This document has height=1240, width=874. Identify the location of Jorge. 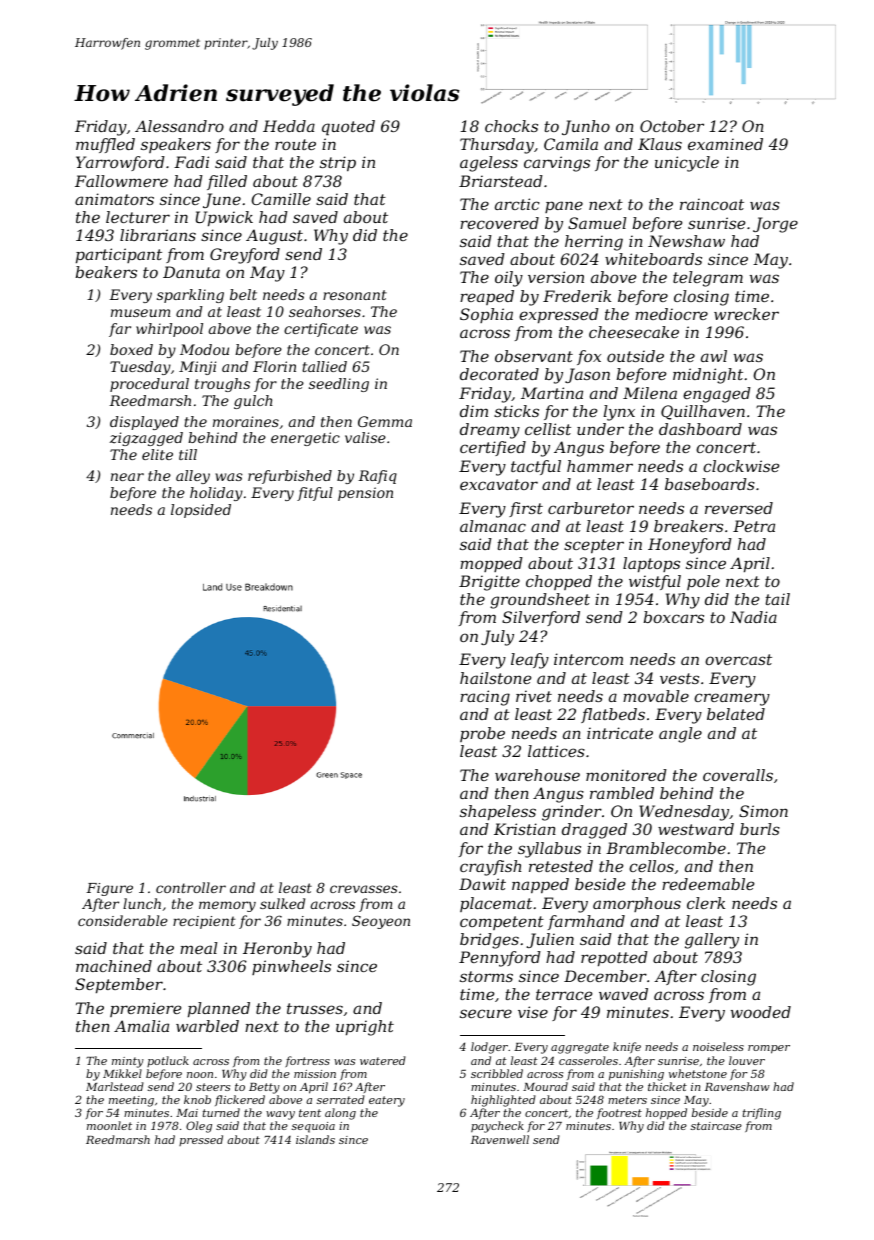
(775, 225).
